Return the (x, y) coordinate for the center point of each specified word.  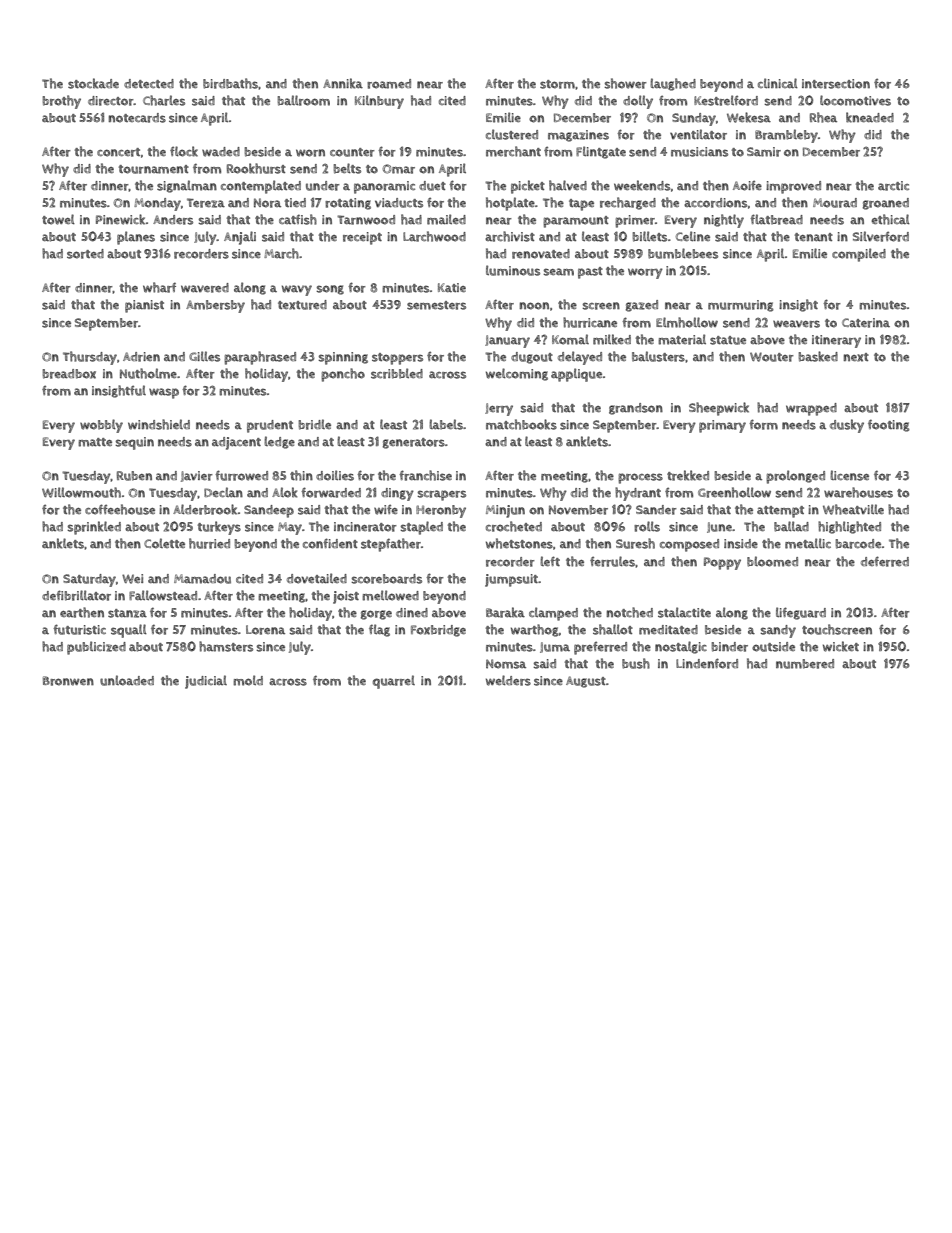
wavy (297, 290)
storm (557, 84)
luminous (513, 270)
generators (414, 443)
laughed (673, 84)
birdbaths (230, 83)
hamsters (226, 646)
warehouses (858, 492)
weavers (796, 324)
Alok (284, 492)
